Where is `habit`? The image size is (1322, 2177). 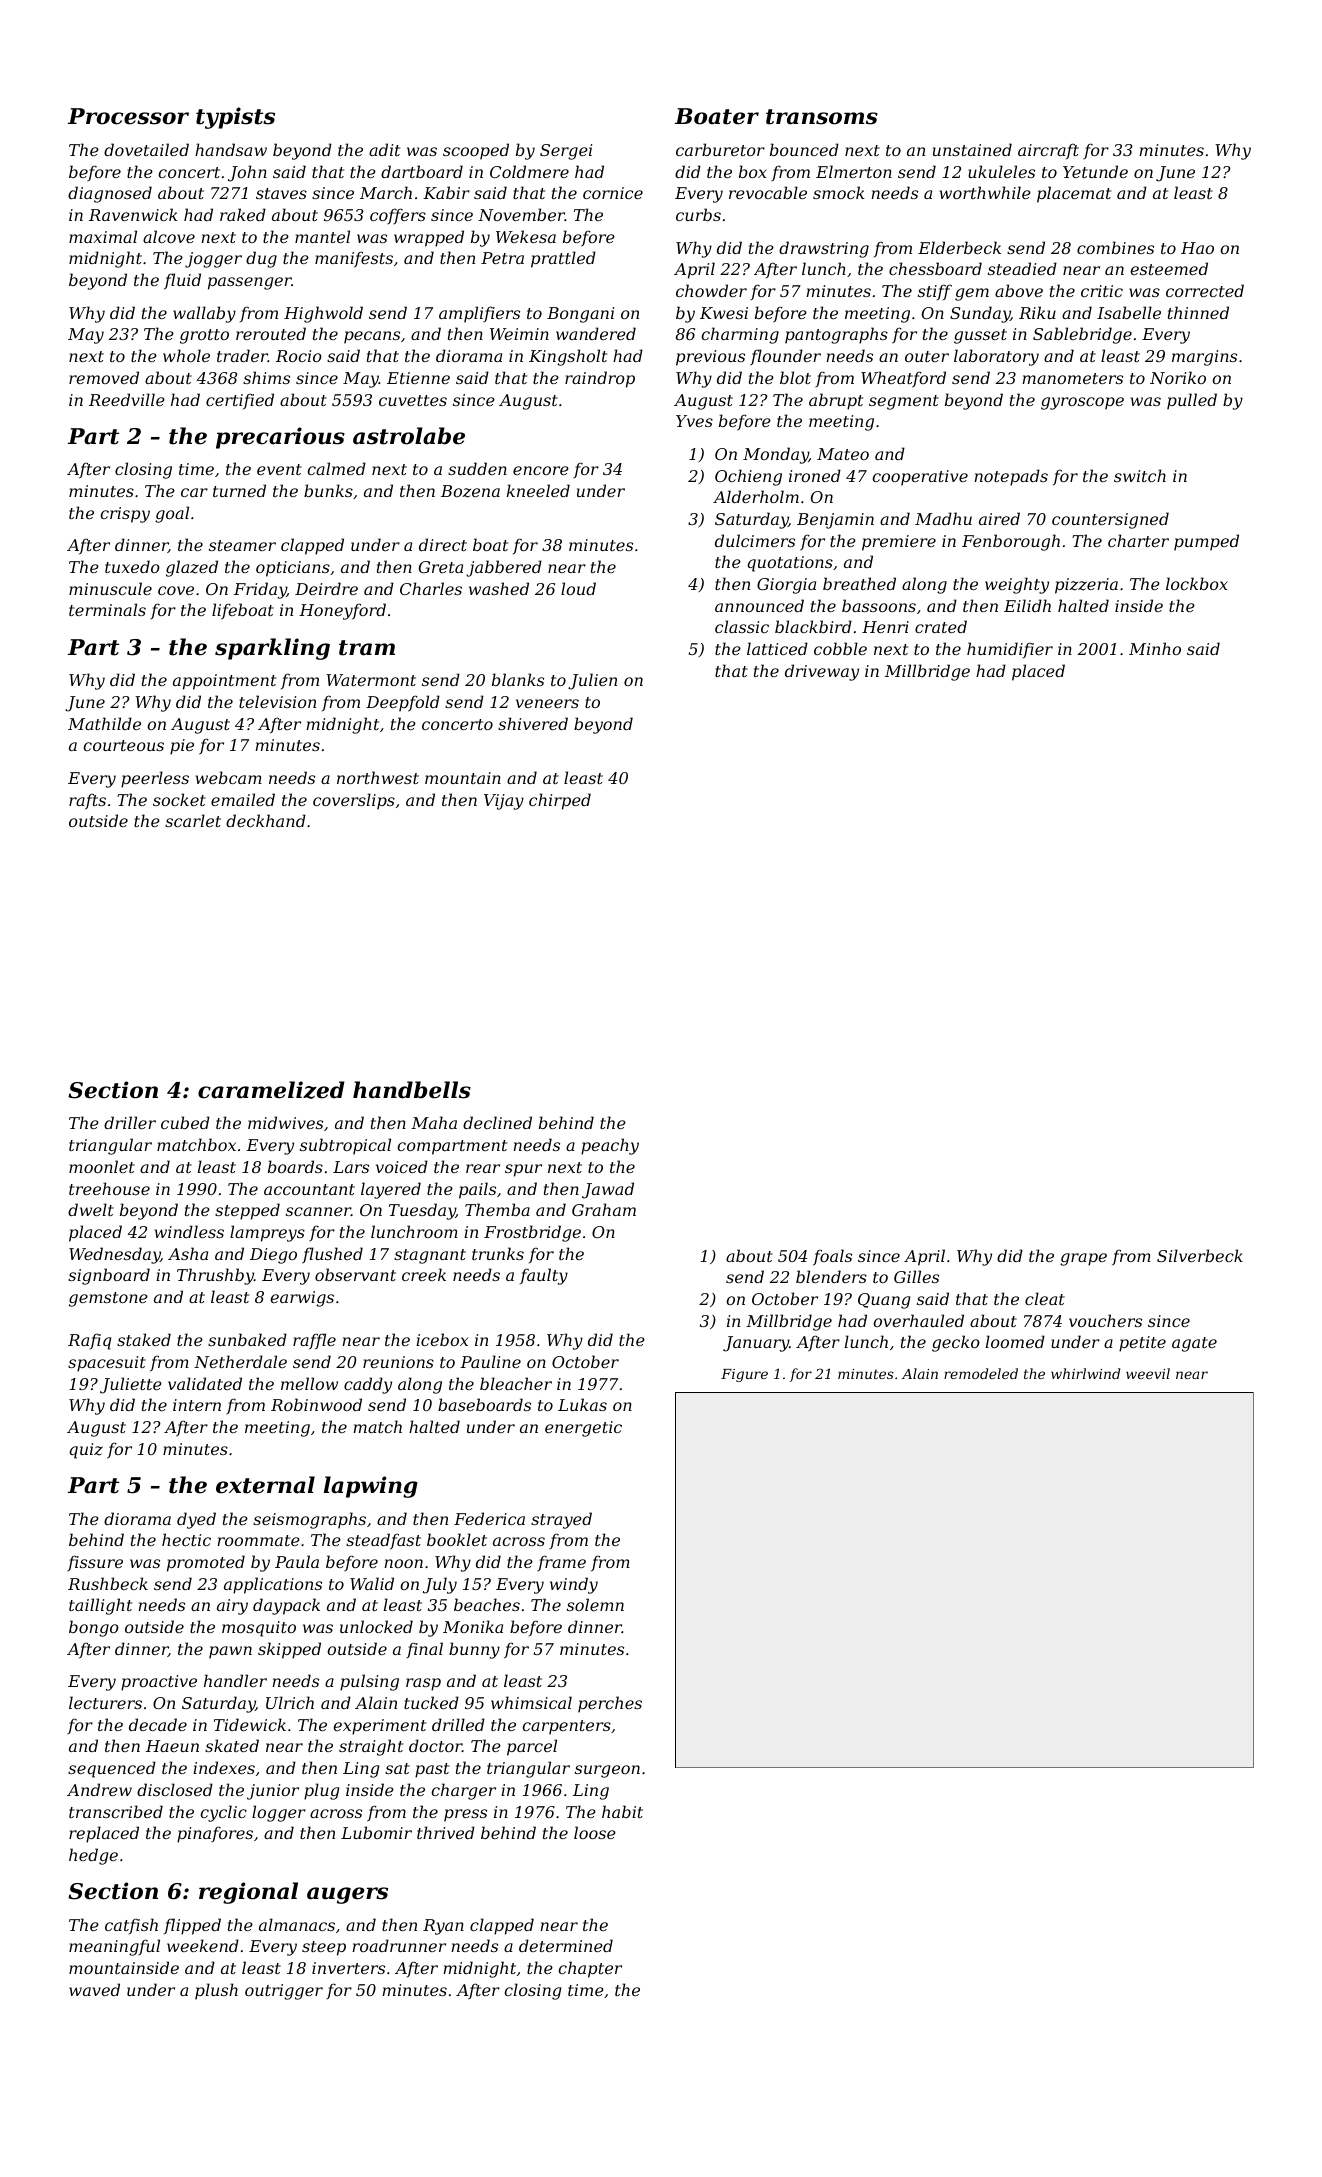
habit is located at coordinates (622, 1811).
